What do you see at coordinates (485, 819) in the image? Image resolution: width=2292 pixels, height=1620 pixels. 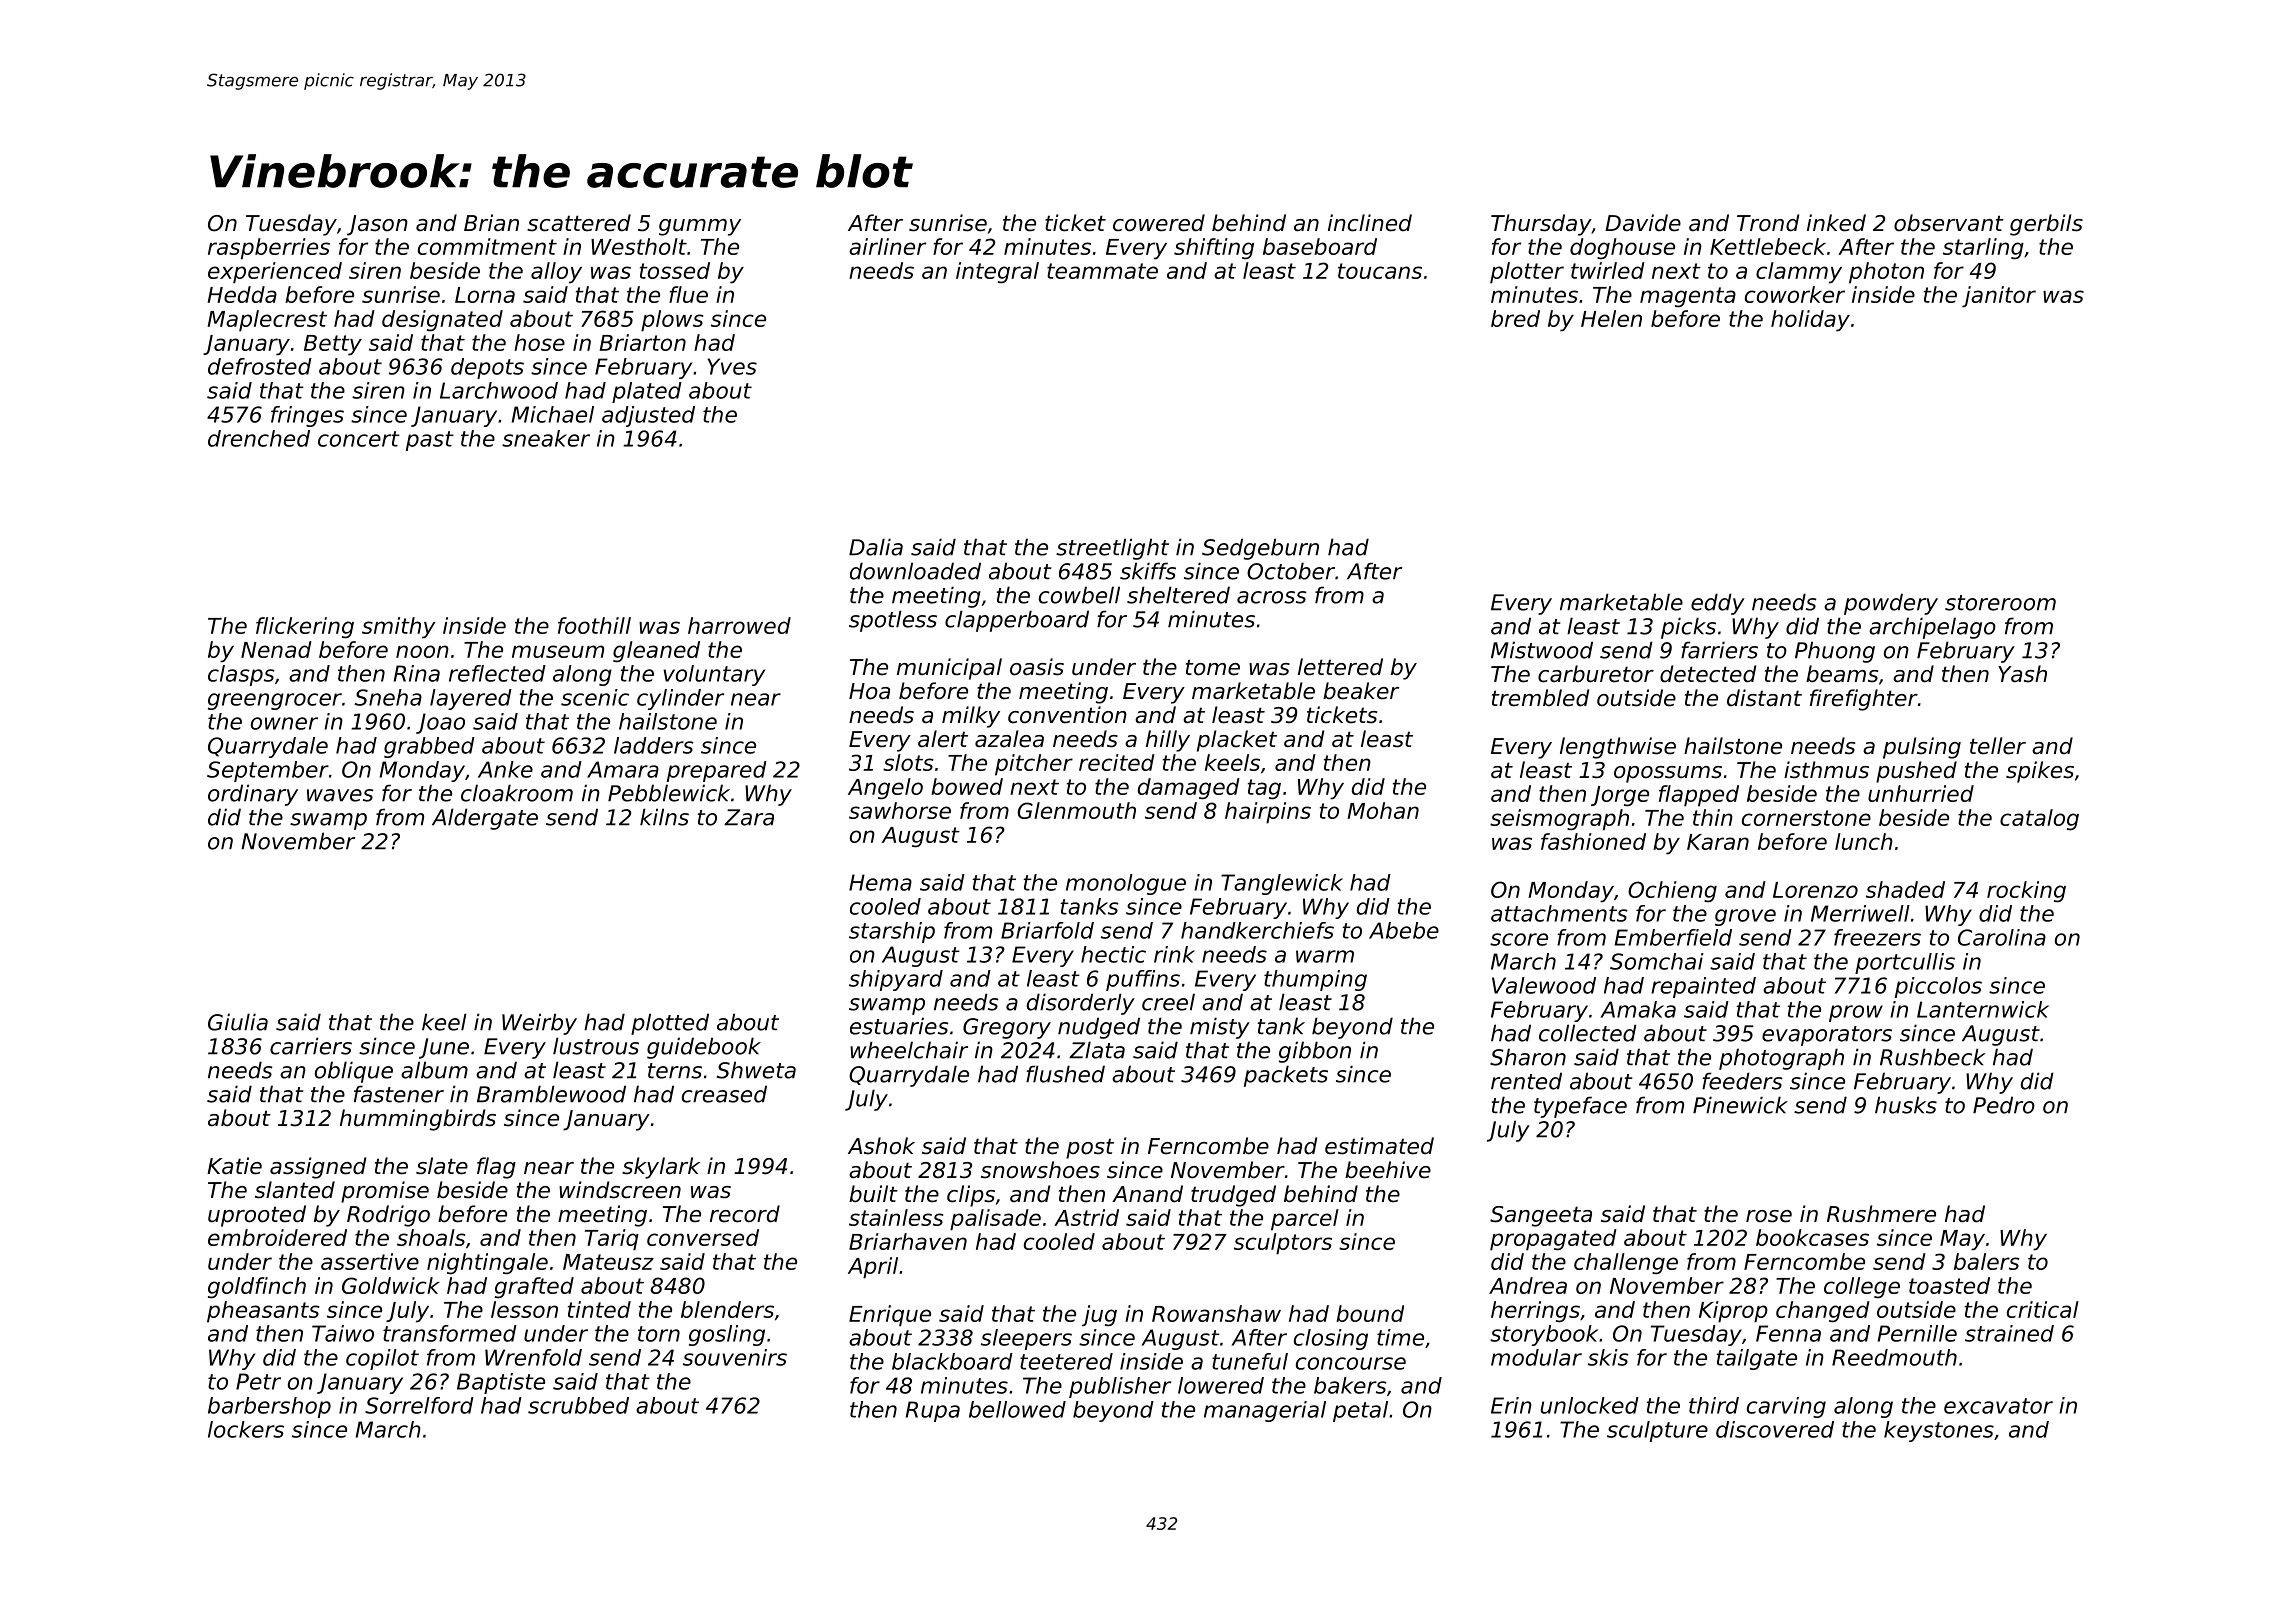 I see `Aldergate` at bounding box center [485, 819].
